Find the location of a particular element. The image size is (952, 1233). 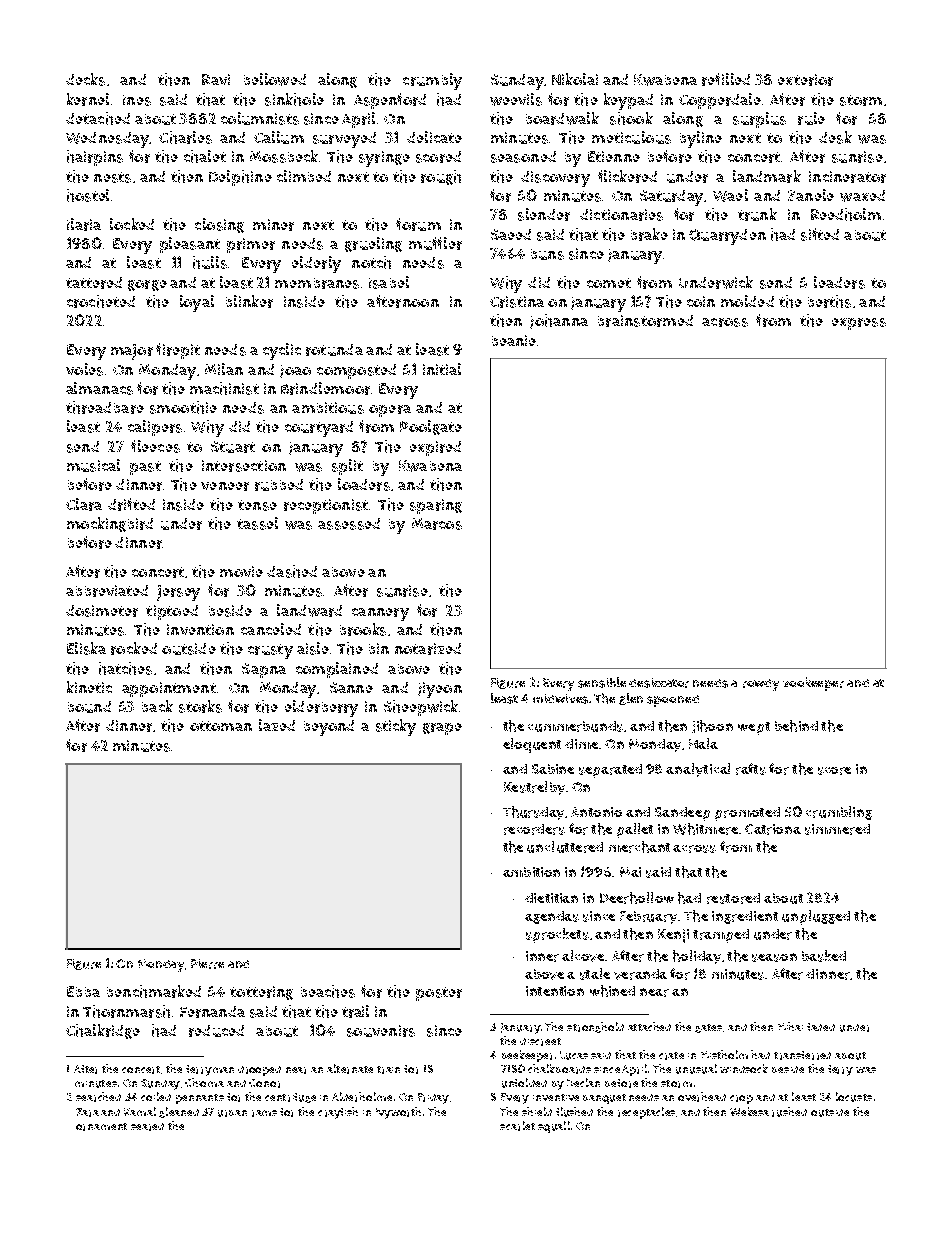

decks is located at coordinates (85, 79).
